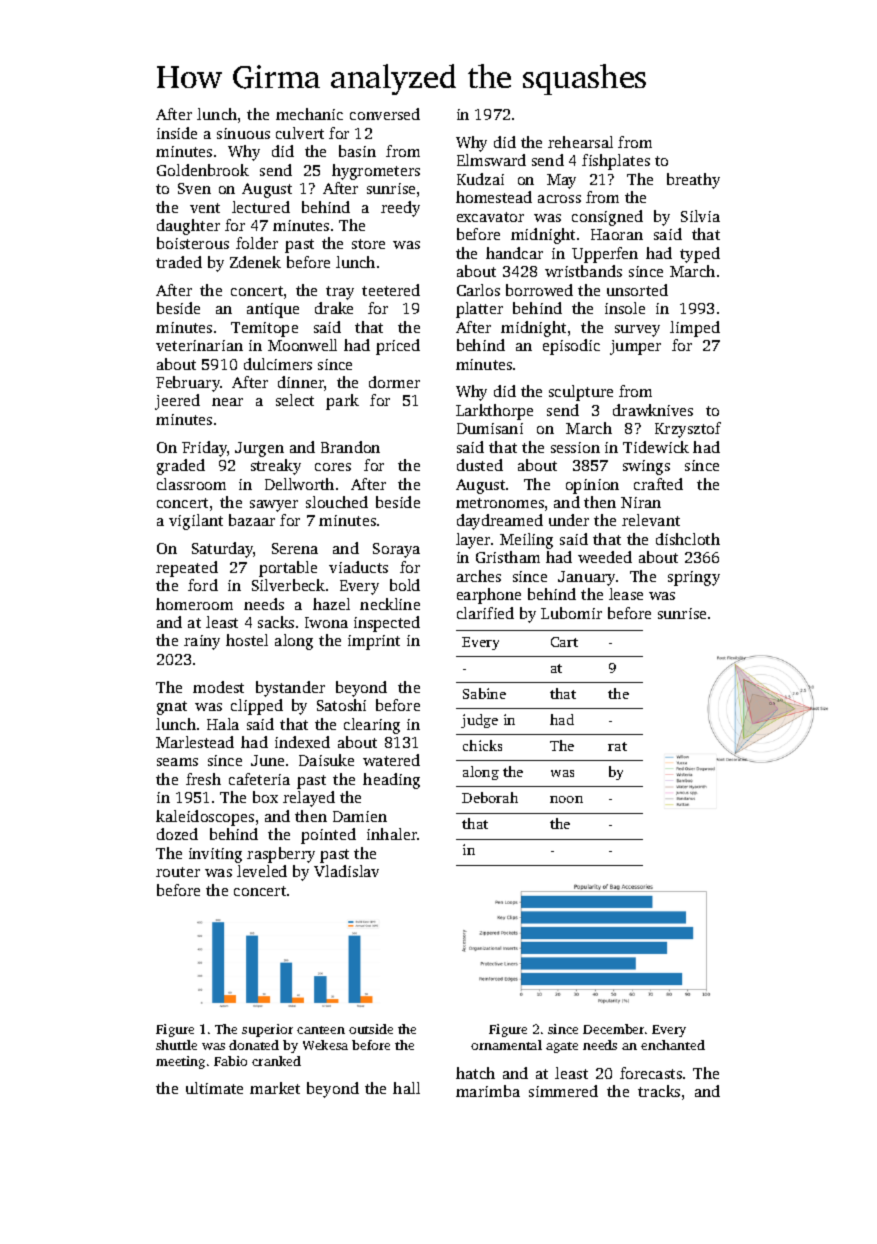 Image resolution: width=877 pixels, height=1244 pixels. Describe the element at coordinates (178, 872) in the screenshot. I see `router` at that location.
